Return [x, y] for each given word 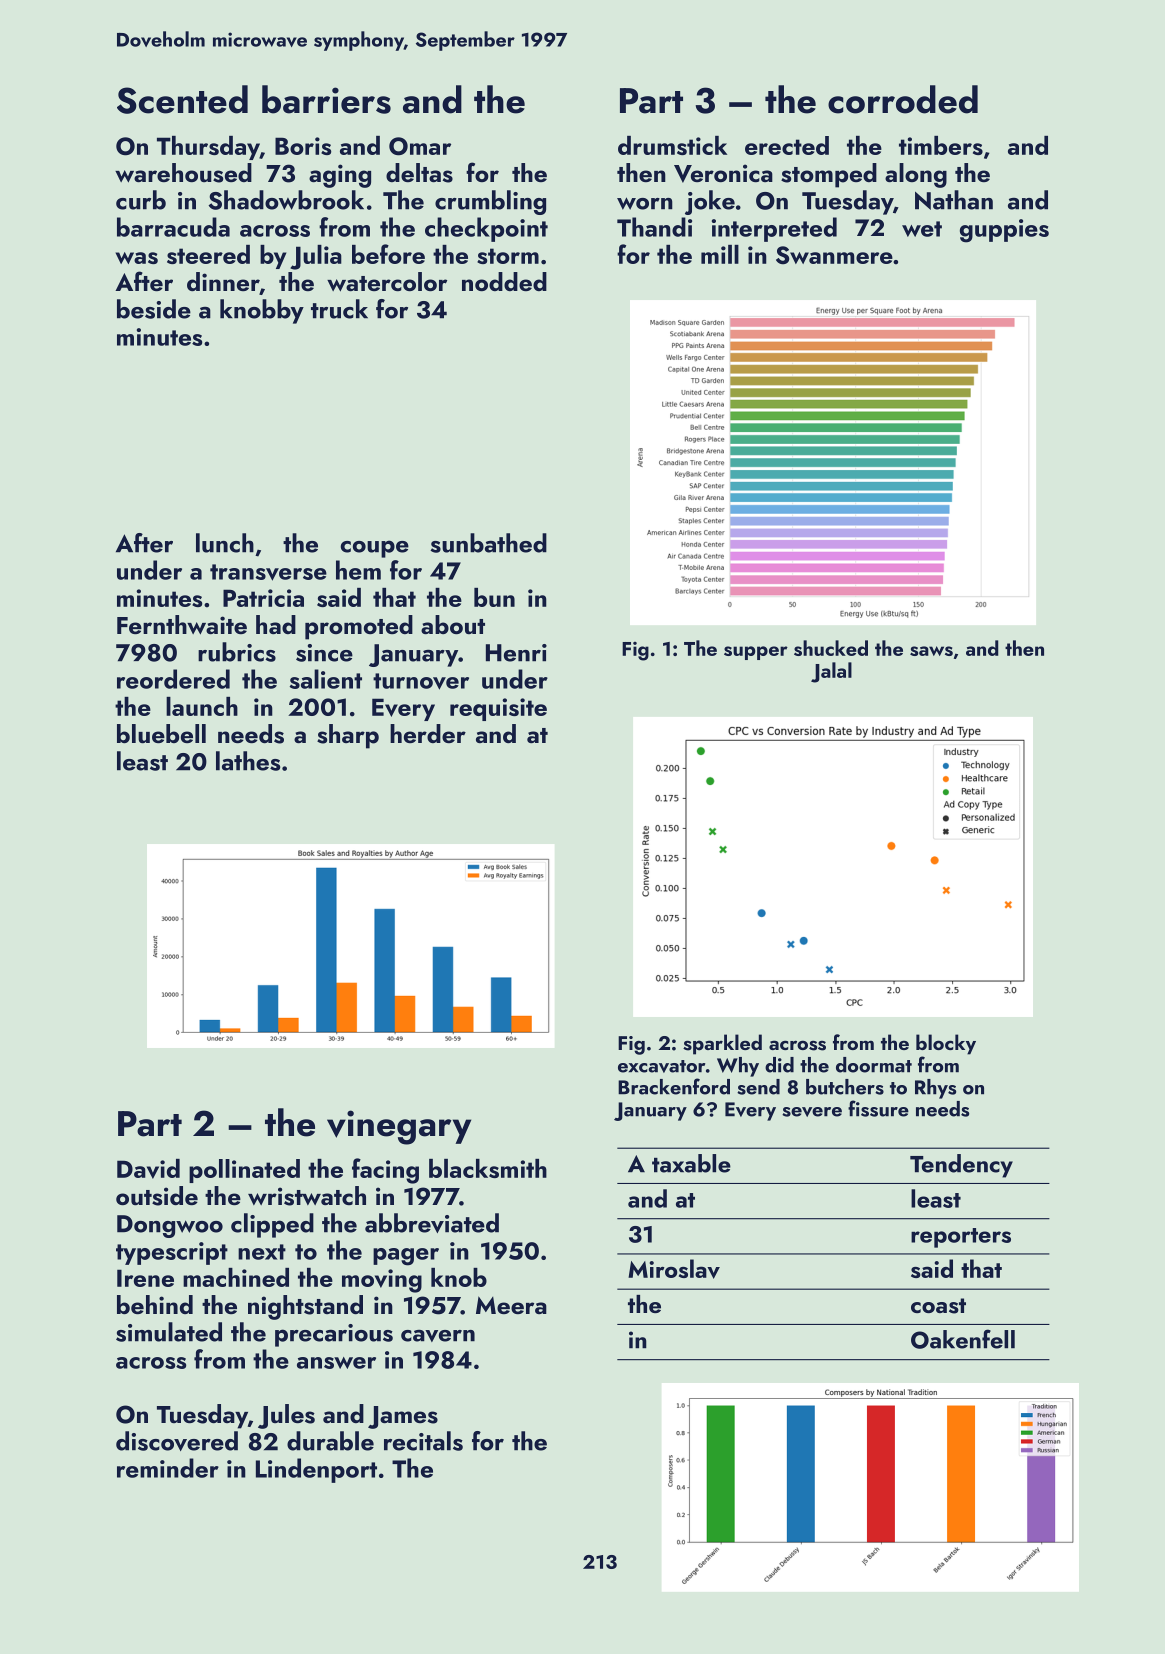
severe [812, 1112]
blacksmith [488, 1168]
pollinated [244, 1171]
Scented [182, 99]
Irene [145, 1278]
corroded [903, 99]
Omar [420, 146]
